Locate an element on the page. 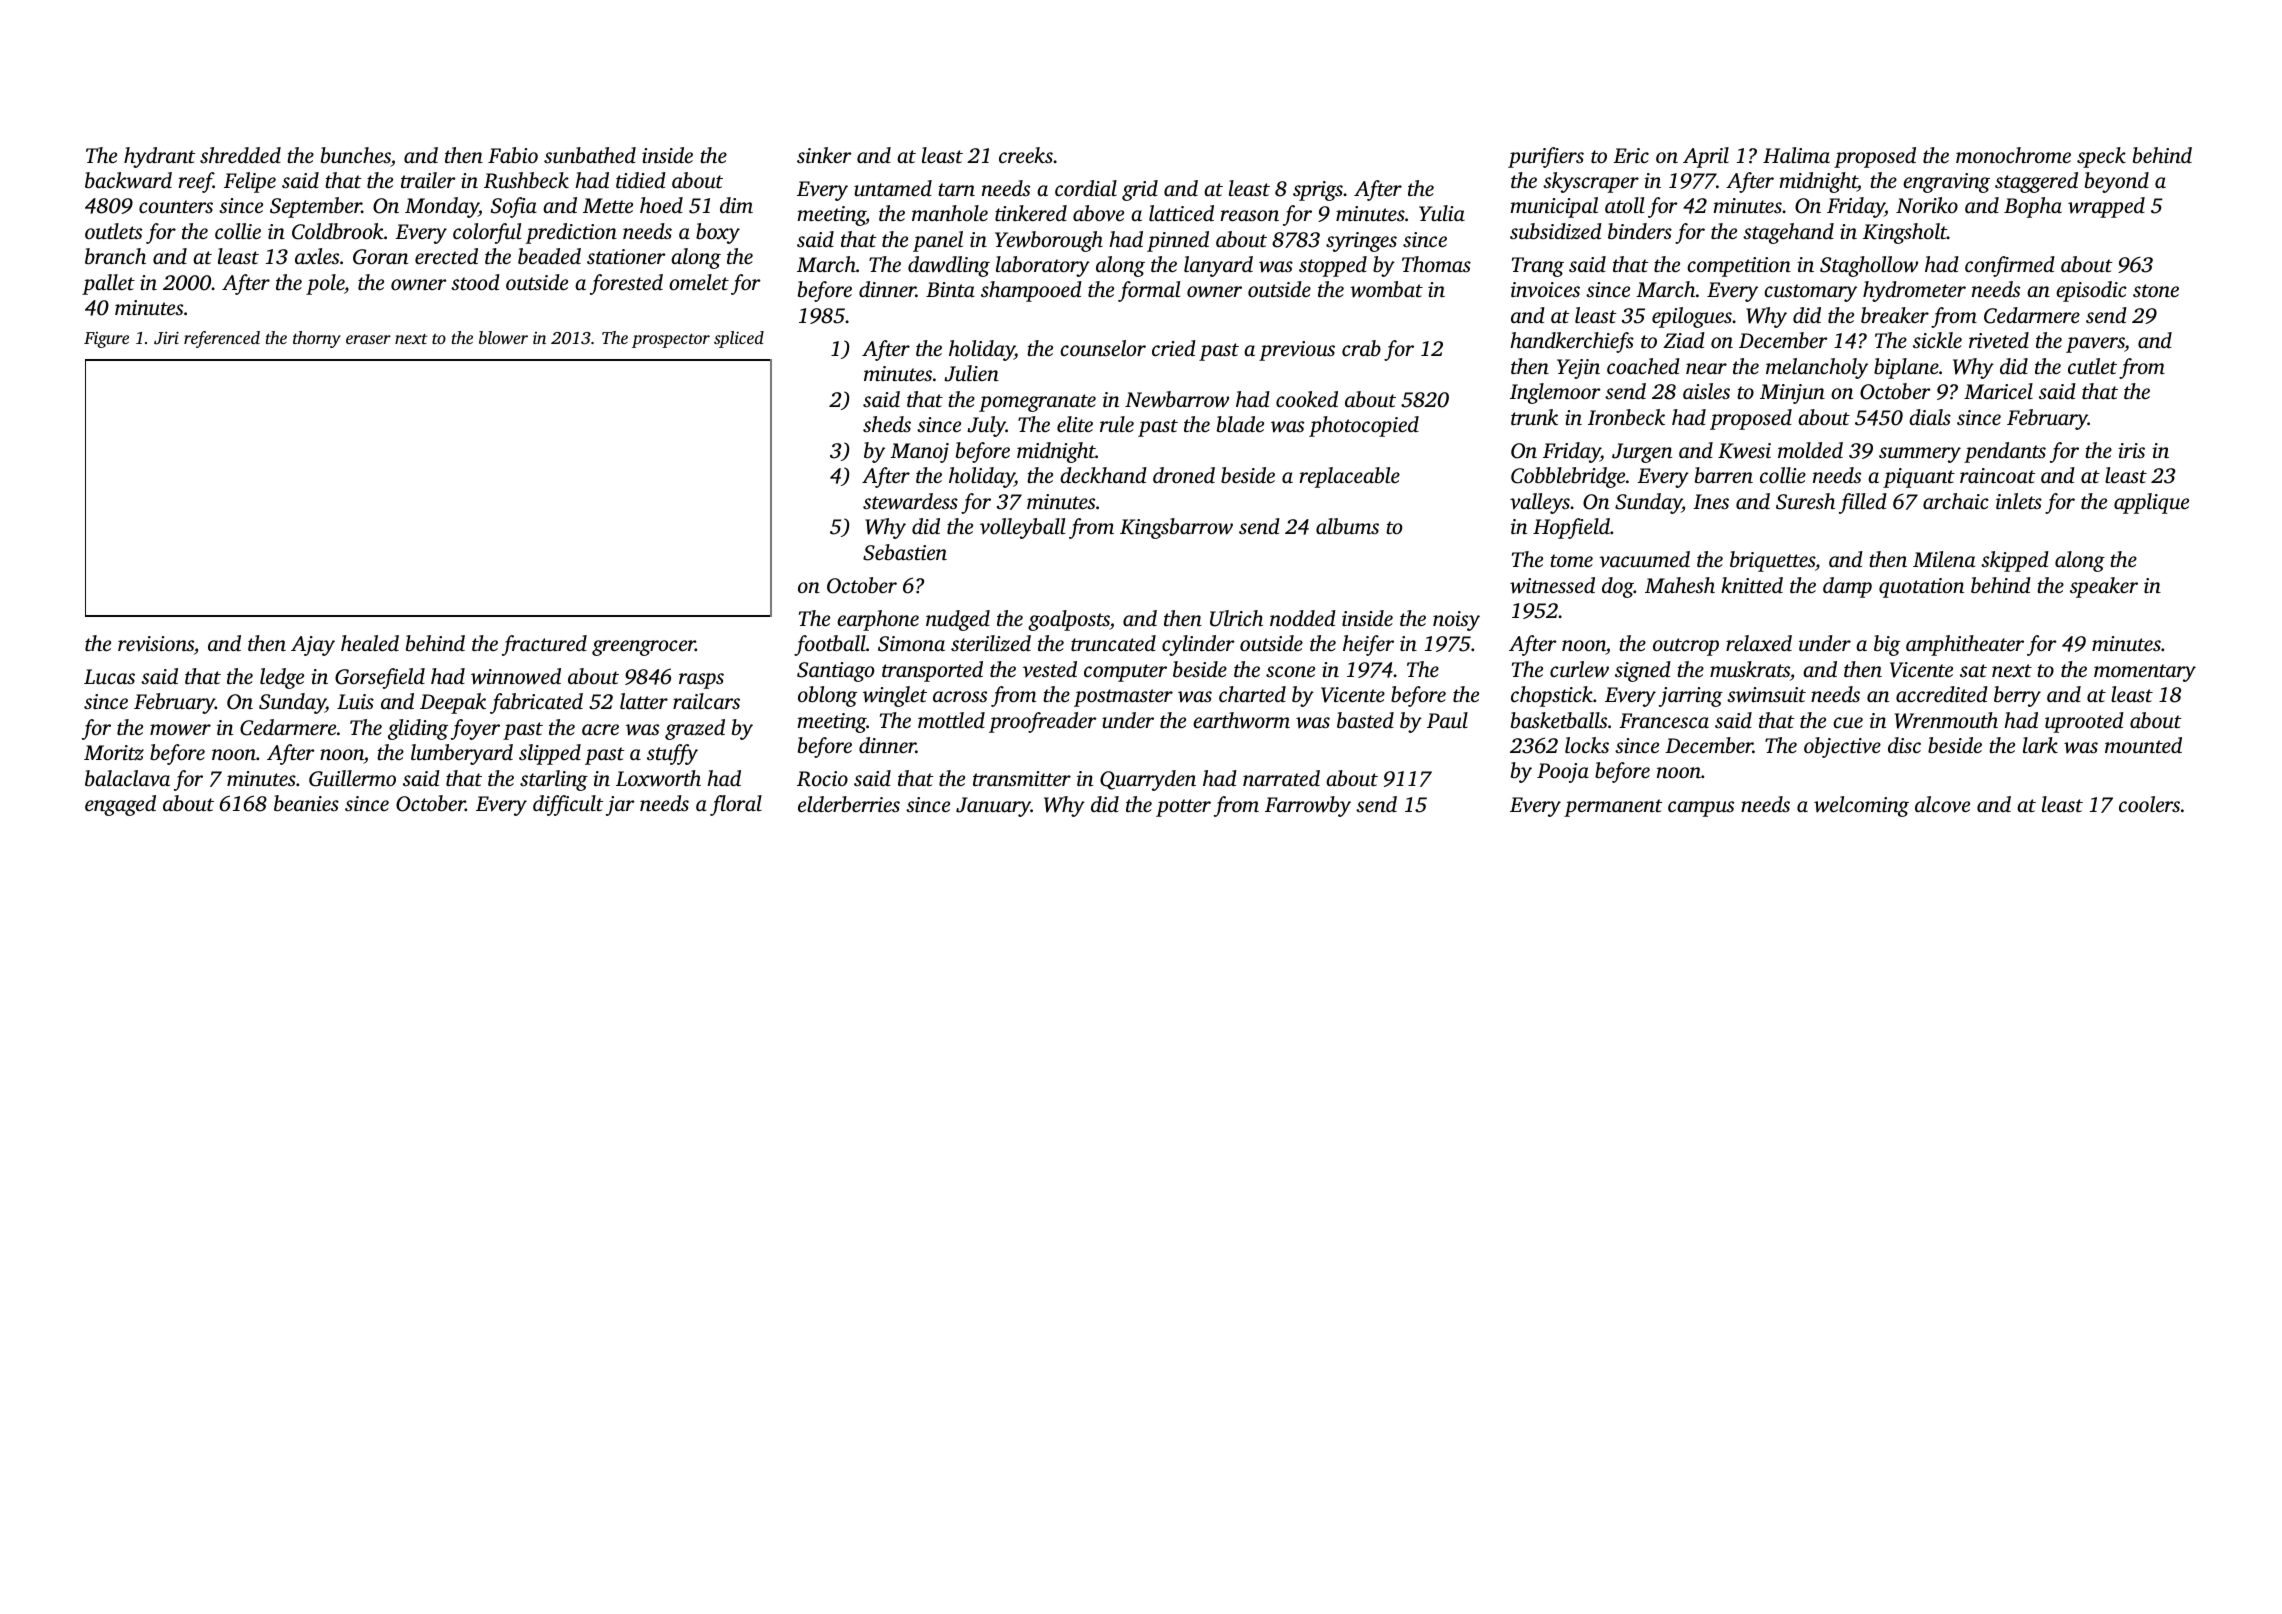 The image size is (2282, 1614). pendants is located at coordinates (2005, 452).
